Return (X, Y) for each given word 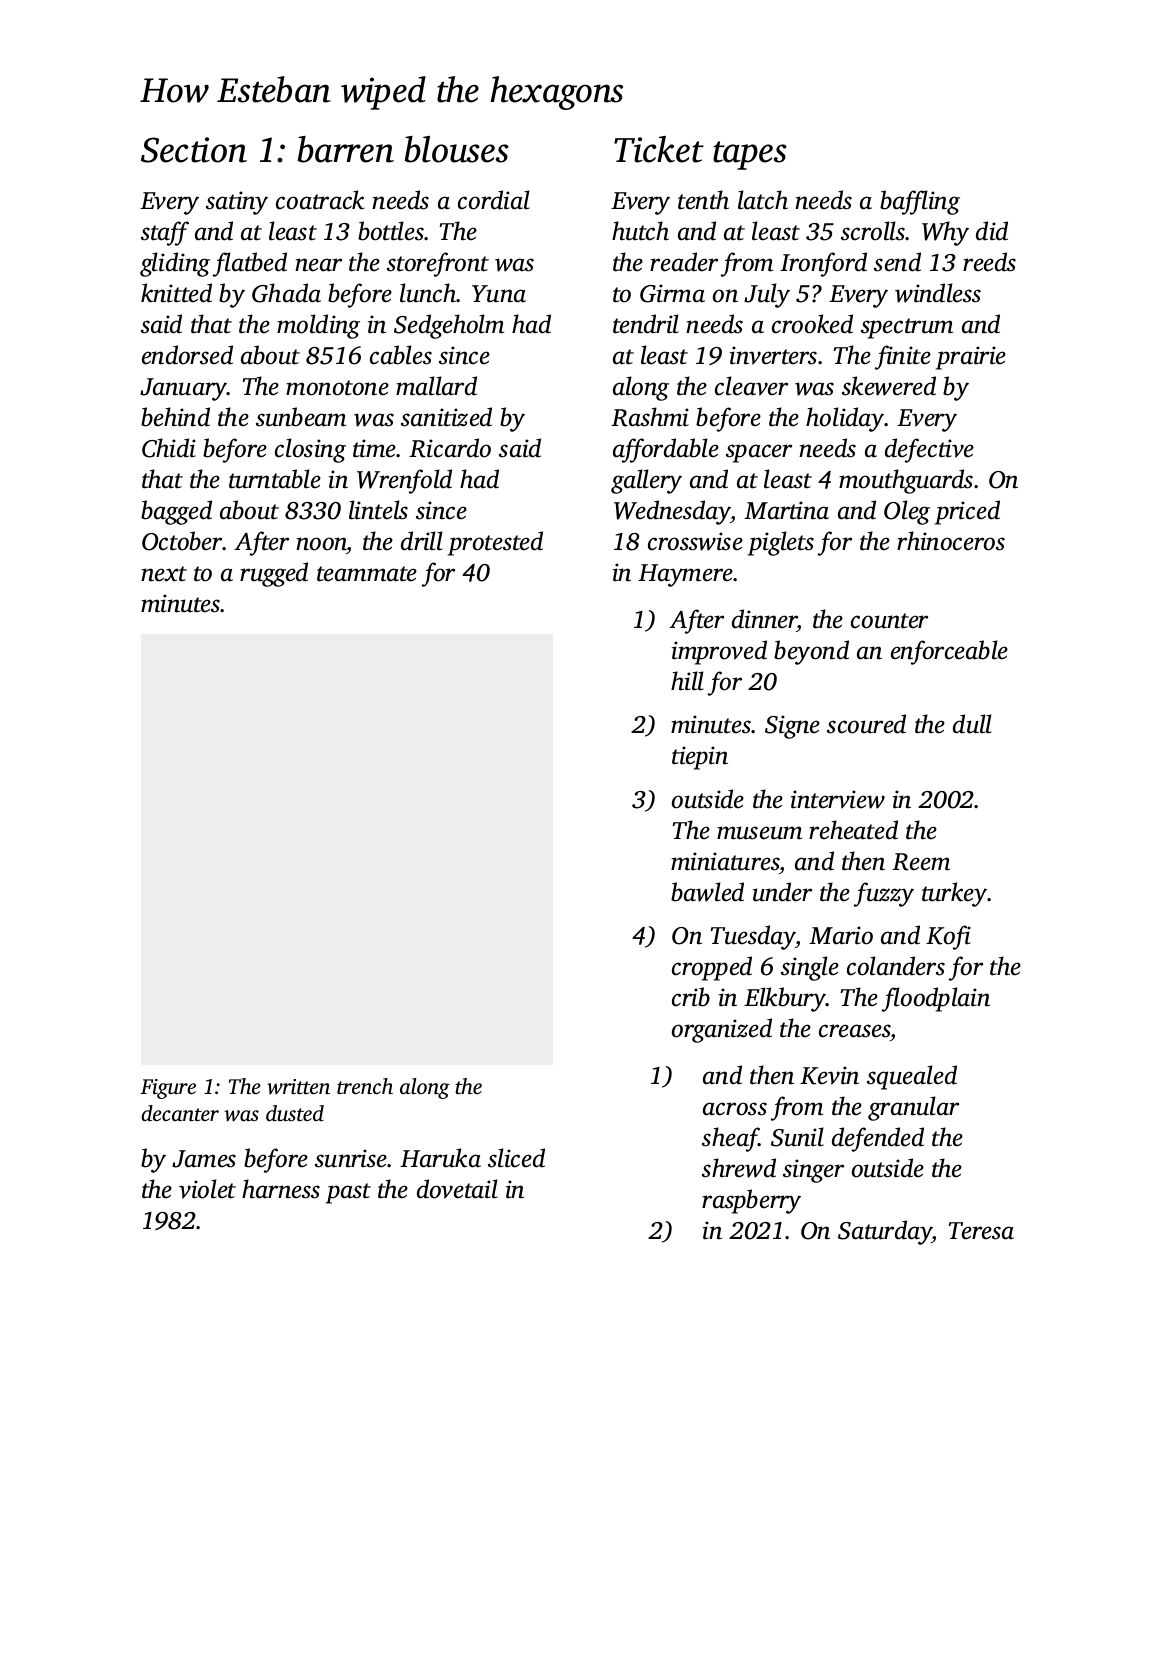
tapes (750, 155)
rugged (274, 574)
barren (345, 149)
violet (207, 1189)
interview (838, 799)
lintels (378, 510)
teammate (367, 574)
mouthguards (906, 481)
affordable (666, 450)
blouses (456, 149)
